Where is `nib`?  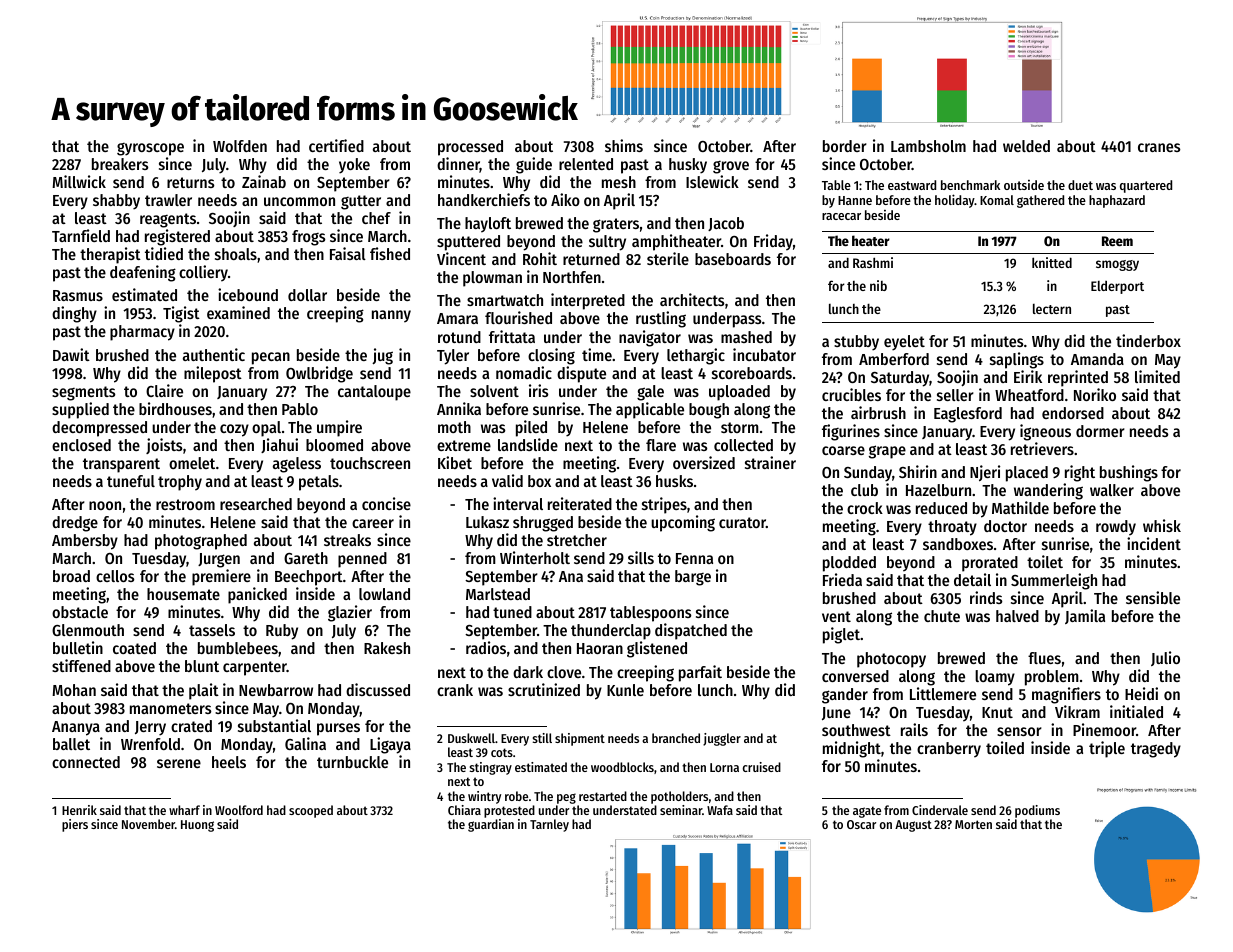
nib is located at coordinates (878, 285).
